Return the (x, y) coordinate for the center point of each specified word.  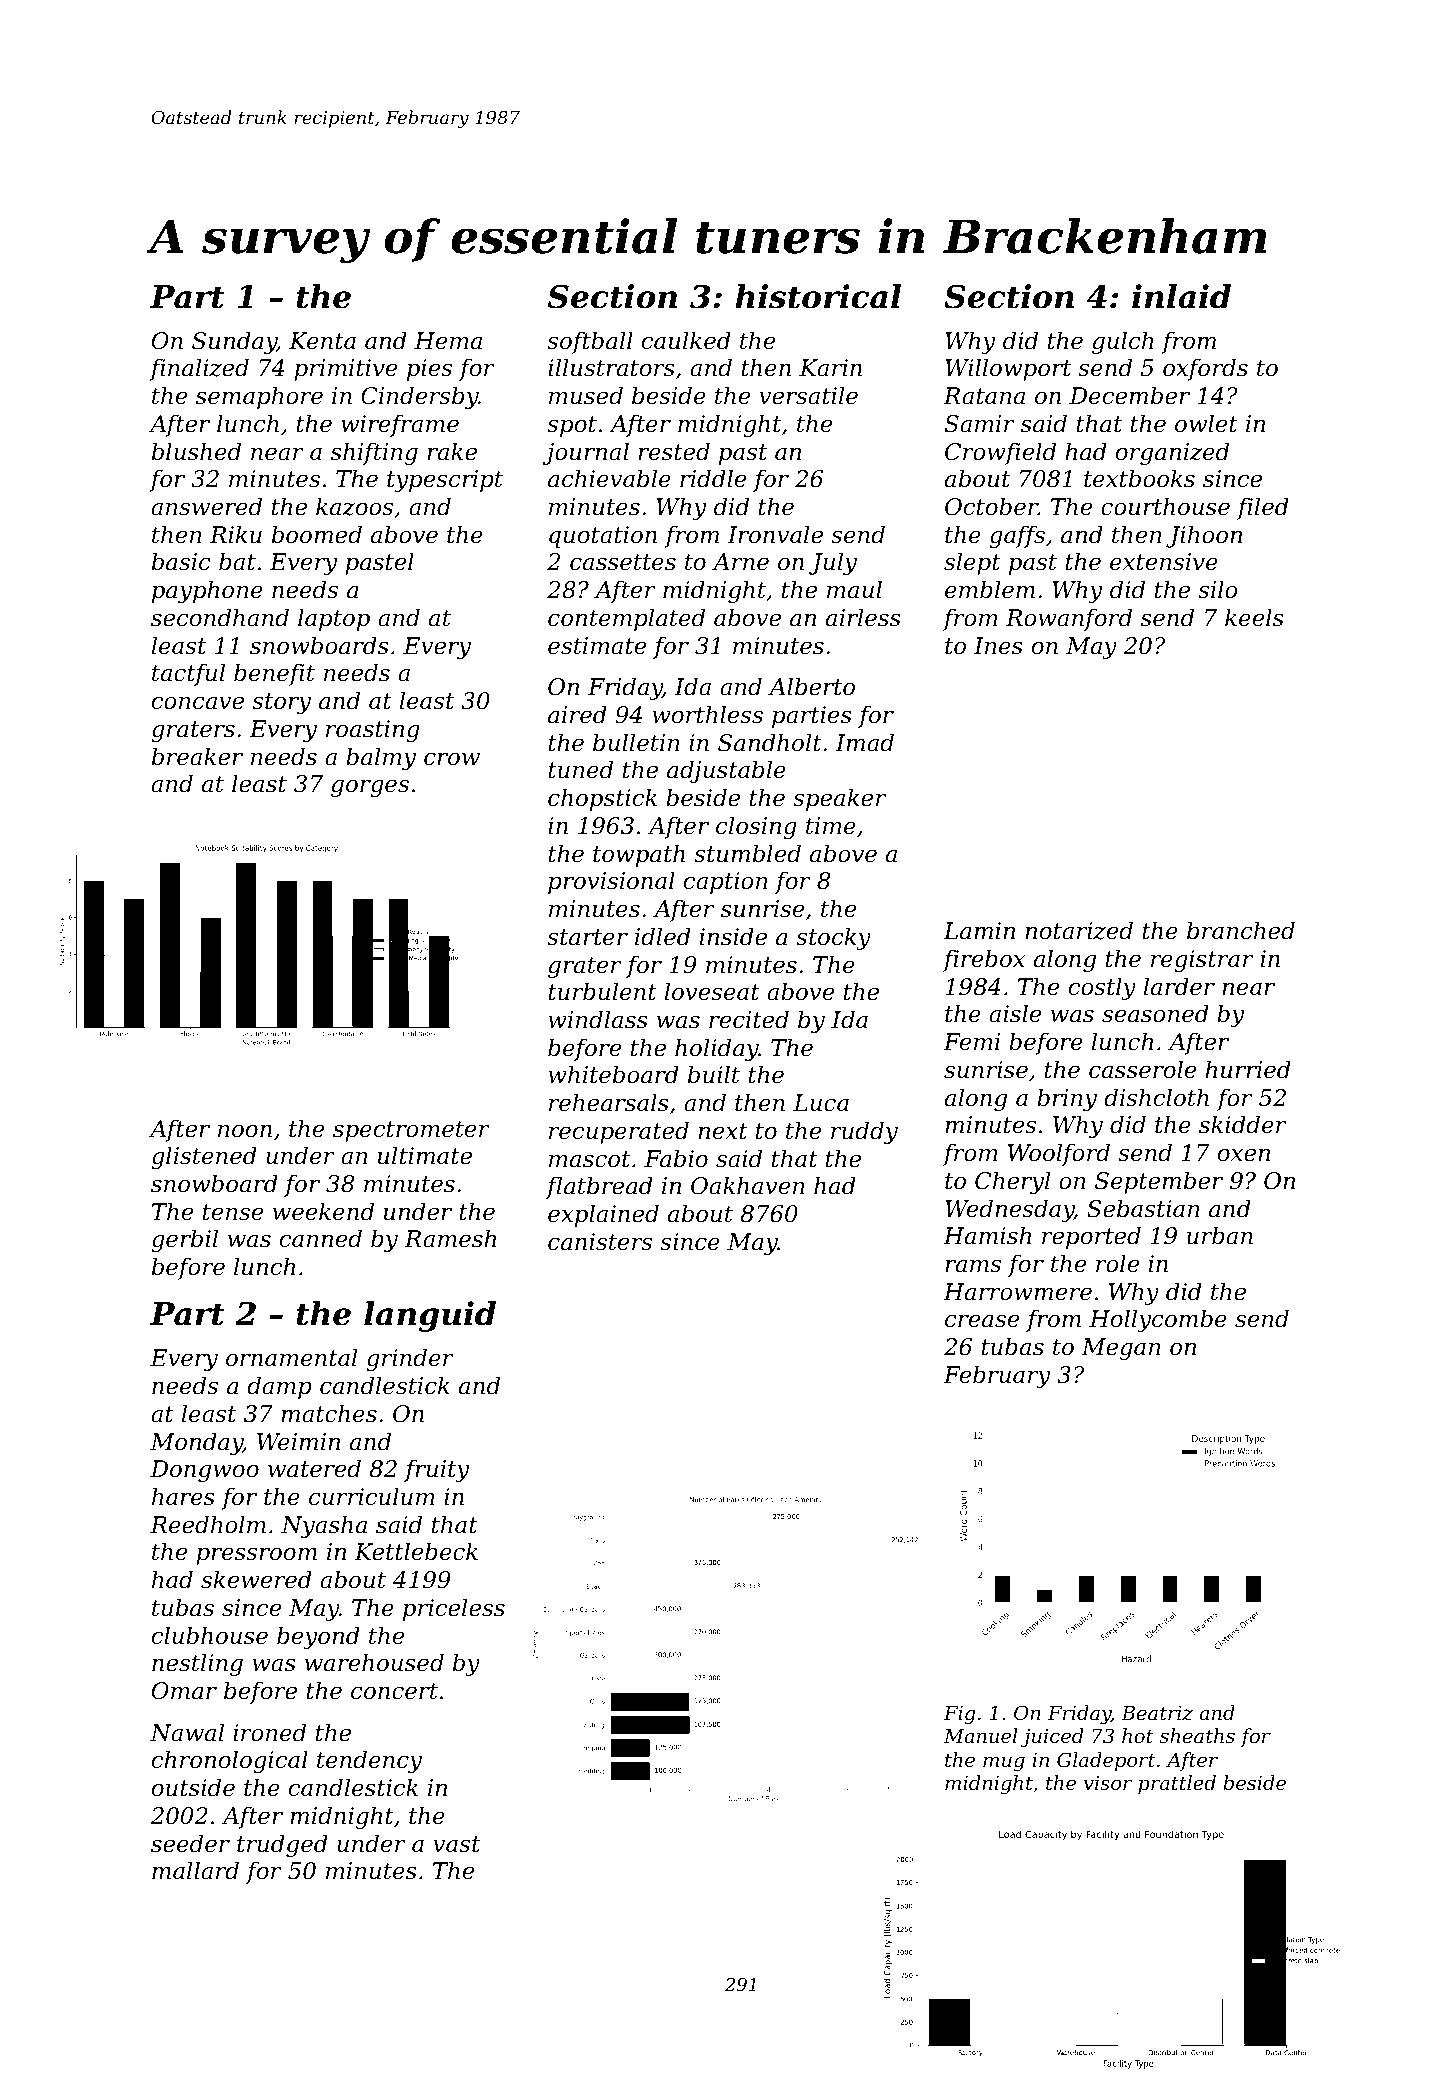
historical (818, 296)
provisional (611, 882)
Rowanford (1069, 619)
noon (245, 1131)
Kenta (322, 341)
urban (1220, 1235)
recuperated (619, 1132)
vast (456, 1844)
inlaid (1181, 296)
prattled (1177, 1784)
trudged (282, 1845)
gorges (370, 788)
